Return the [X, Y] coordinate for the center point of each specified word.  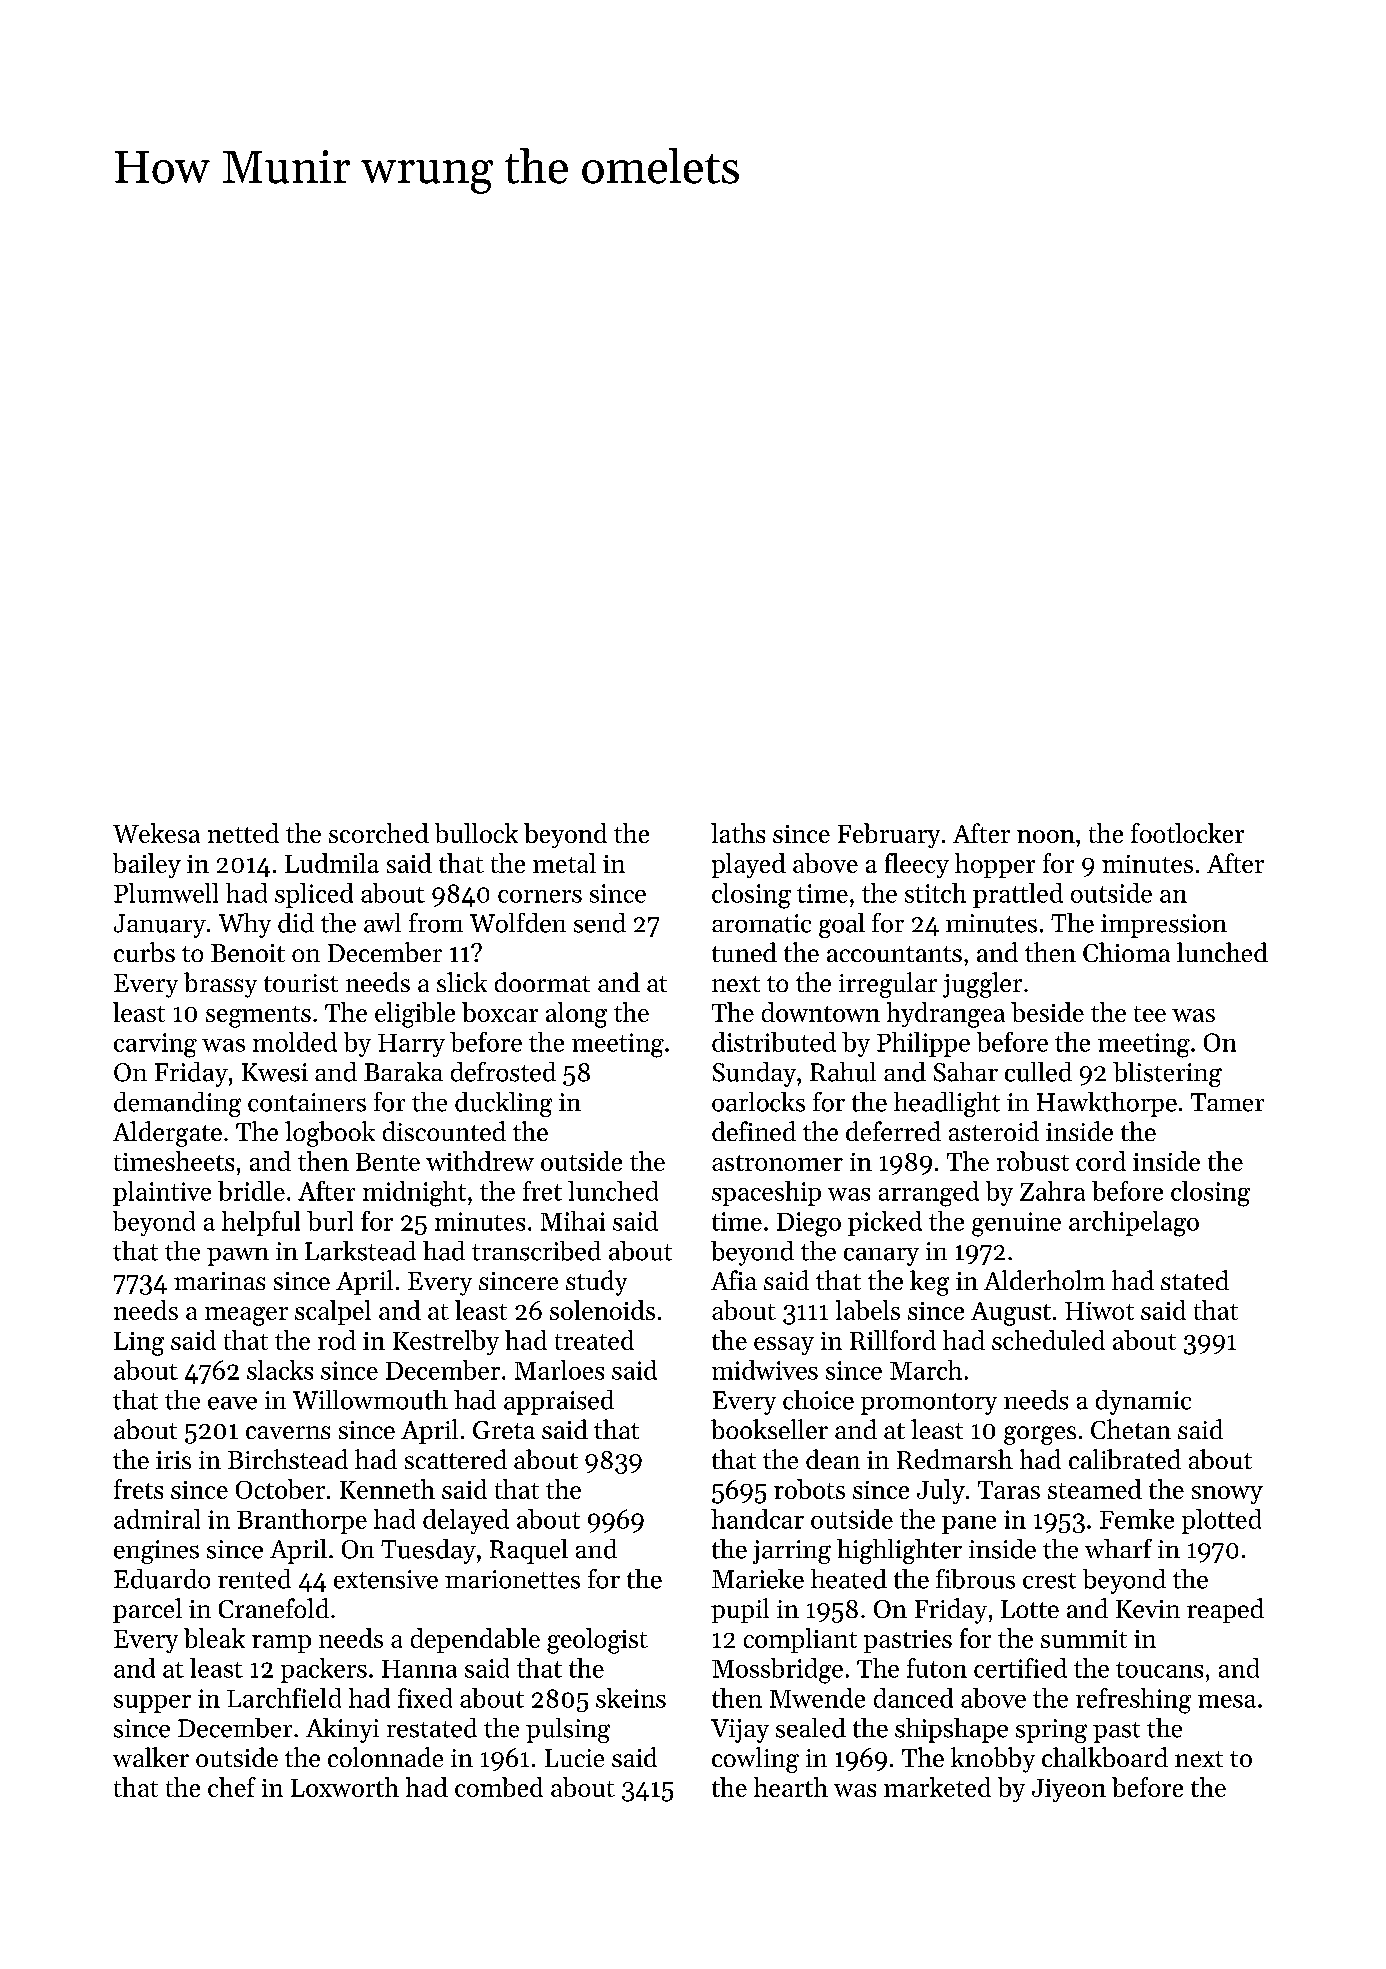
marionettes [512, 1579]
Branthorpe [302, 1521]
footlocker [1187, 833]
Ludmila [332, 863]
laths [738, 833]
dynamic [1143, 1402]
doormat [542, 982]
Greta [504, 1430]
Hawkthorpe [1107, 1104]
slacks [280, 1370]
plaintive [162, 1193]
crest [1049, 1581]
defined [754, 1131]
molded [295, 1042]
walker [151, 1757]
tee [1150, 1014]
